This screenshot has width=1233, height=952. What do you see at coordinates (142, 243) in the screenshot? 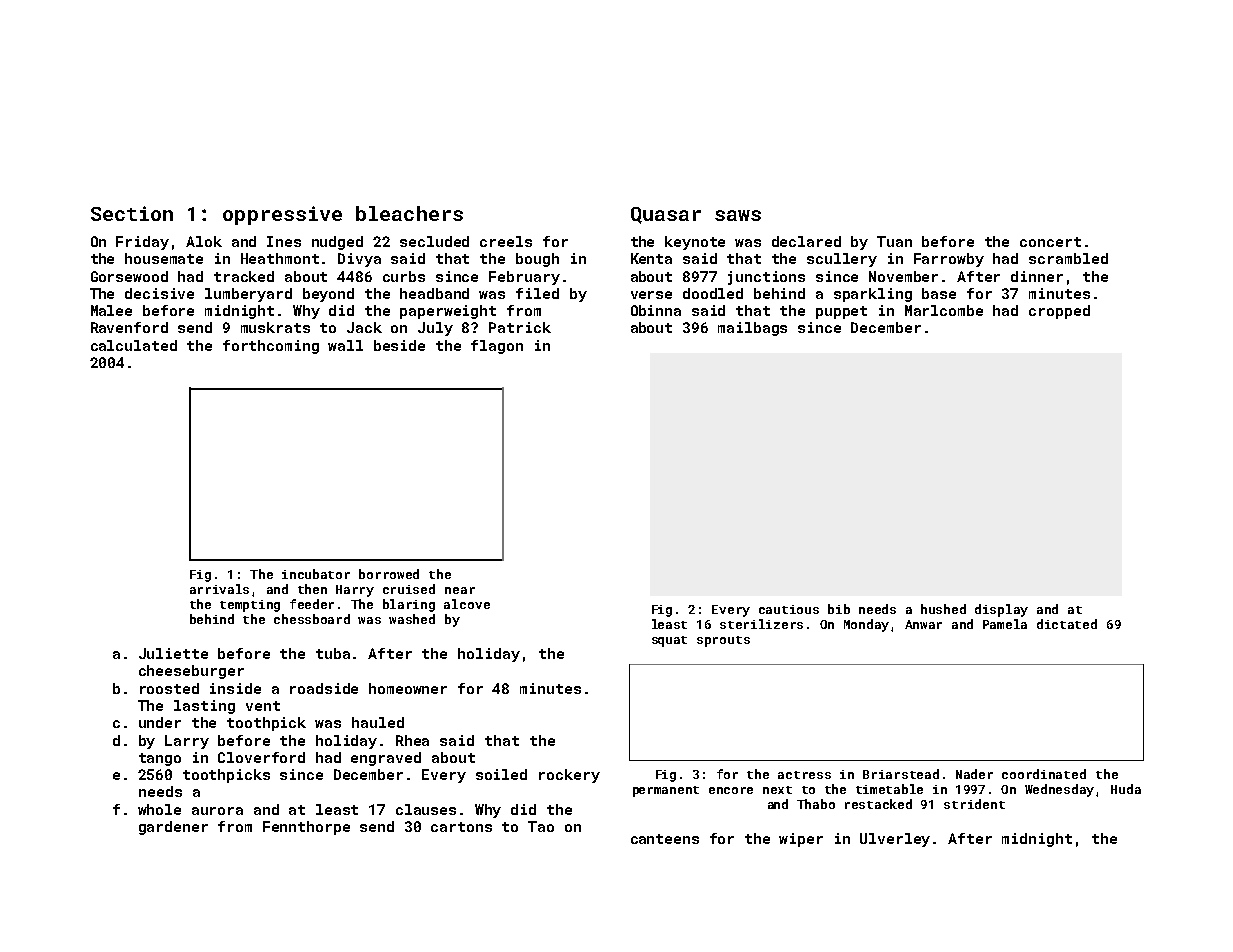
I see `Friday` at bounding box center [142, 243].
